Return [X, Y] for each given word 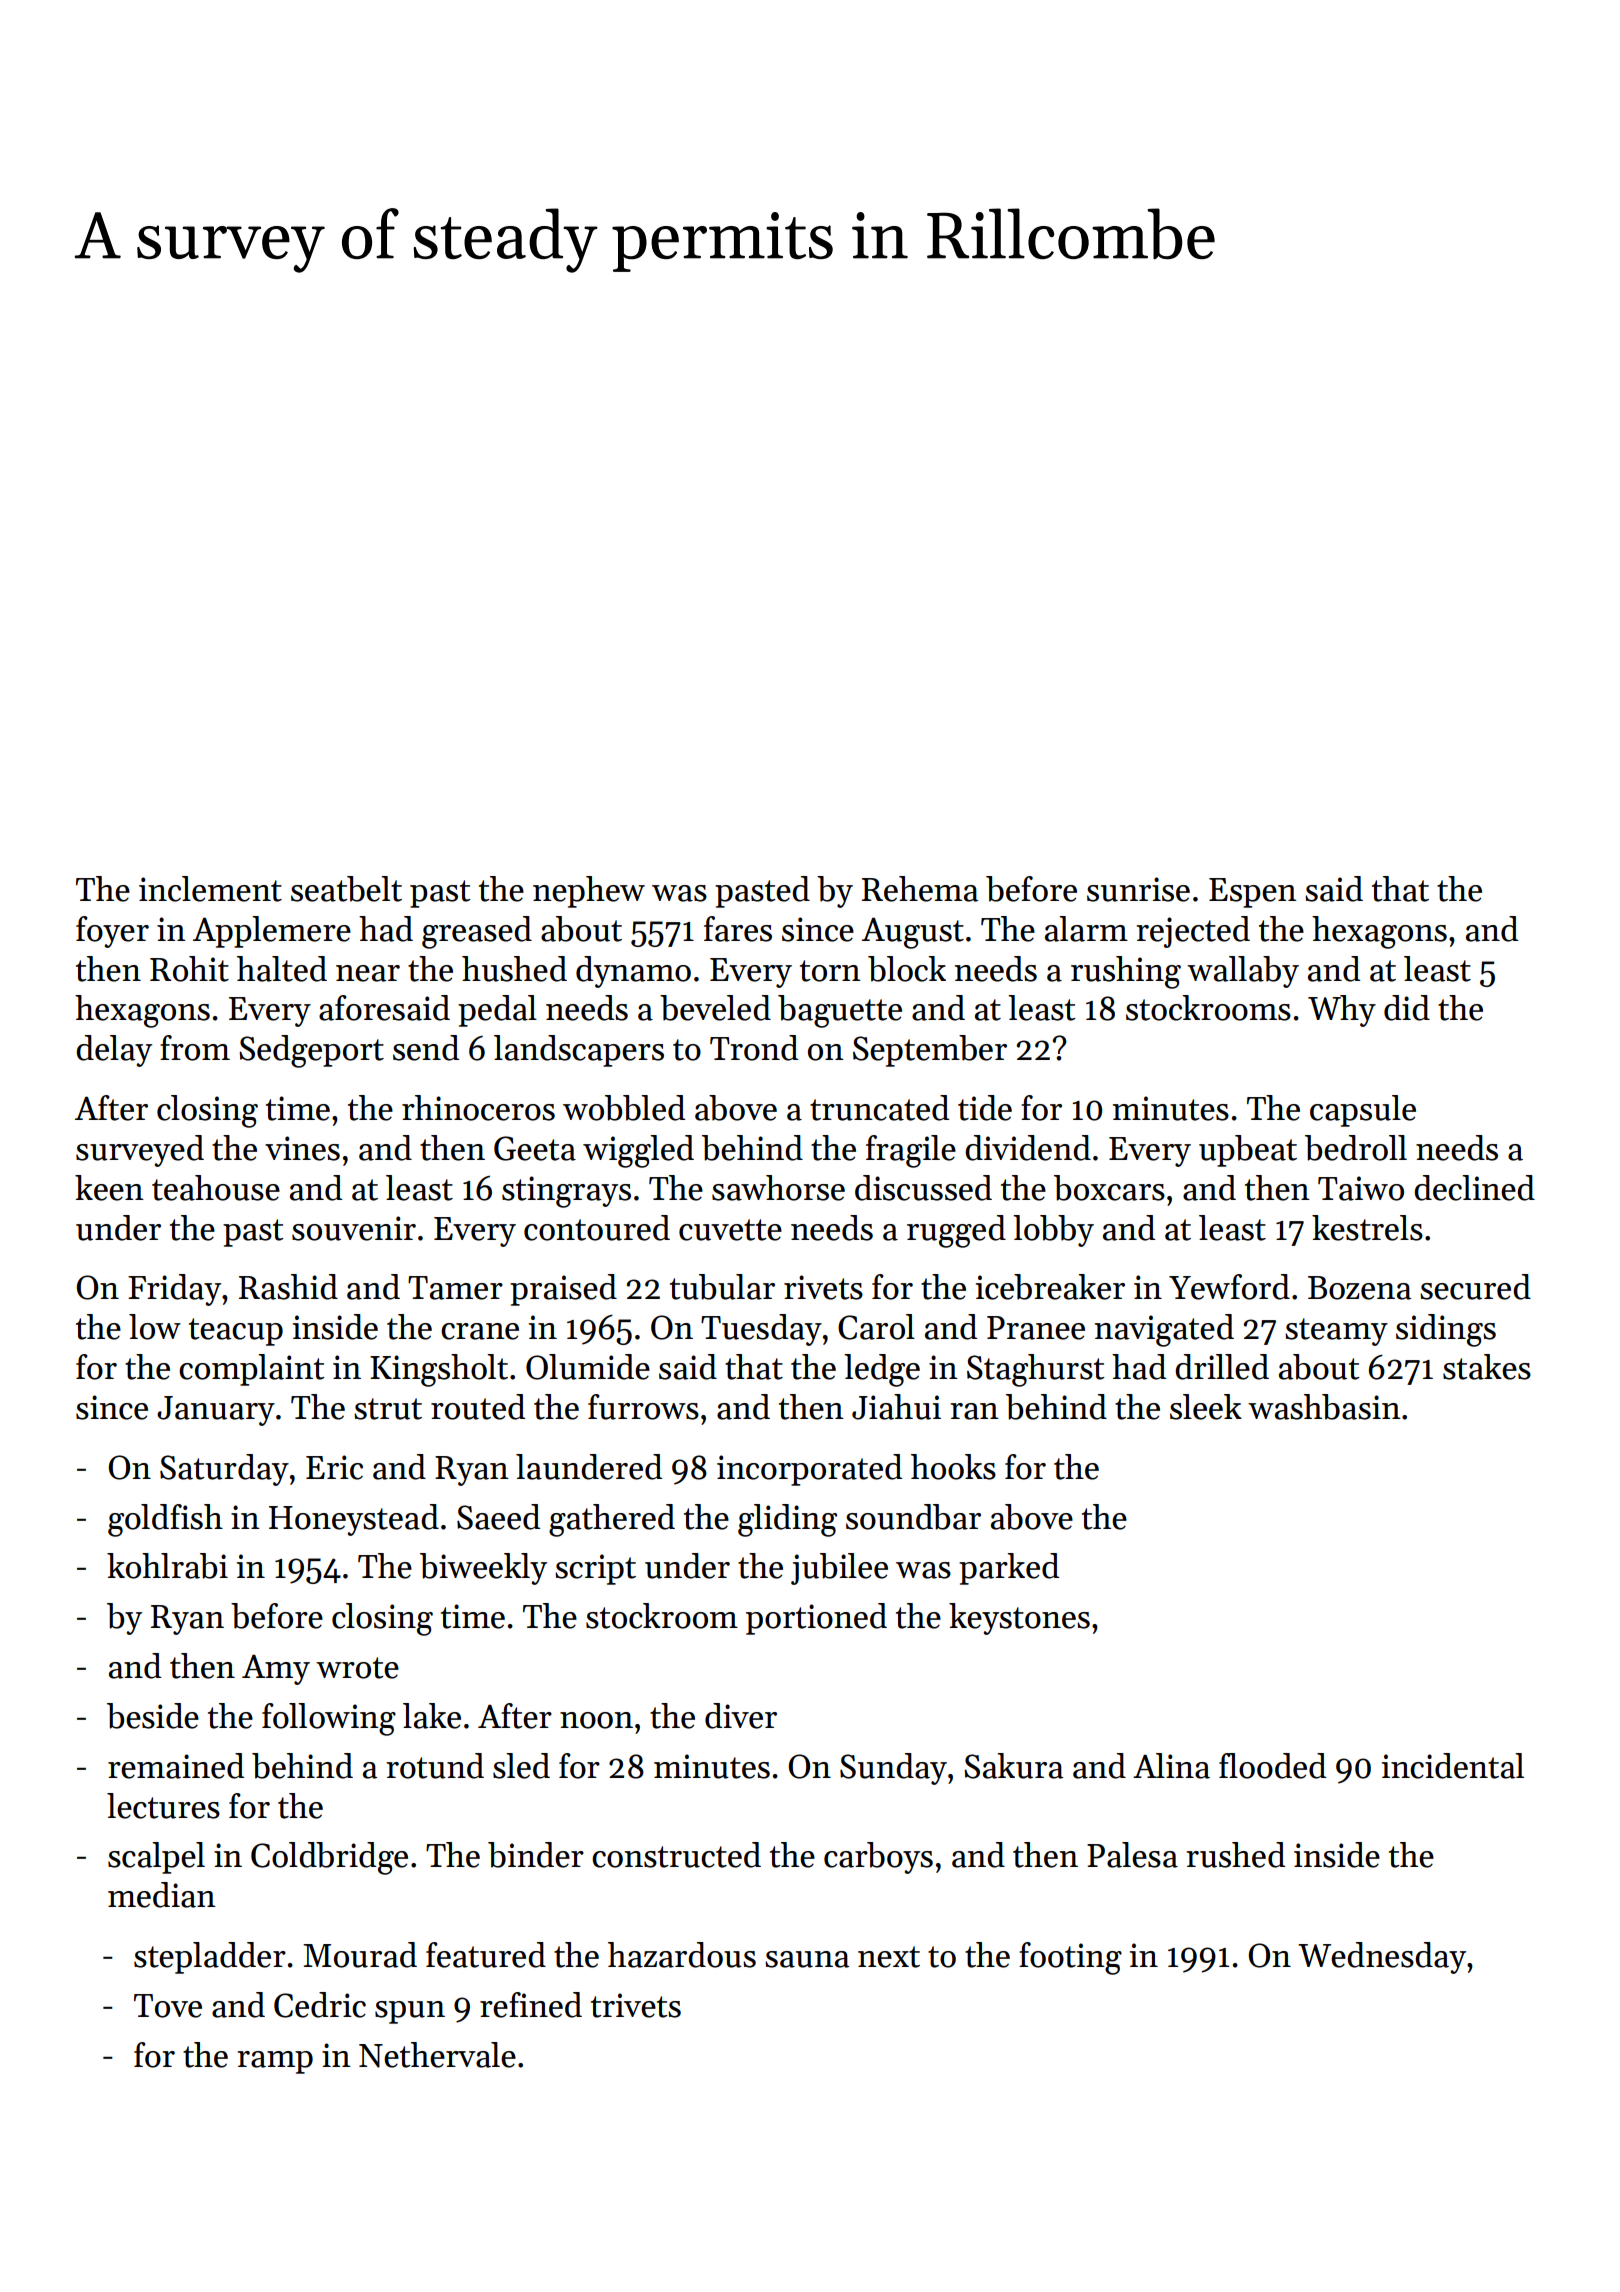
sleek [1206, 1407]
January [216, 1411]
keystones [1019, 1619]
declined [1474, 1188]
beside [153, 1716]
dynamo [633, 972]
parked [1009, 1569]
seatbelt [346, 889]
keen [109, 1188]
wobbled [624, 1108]
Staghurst [1036, 1370]
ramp [275, 2062]
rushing [1126, 972]
